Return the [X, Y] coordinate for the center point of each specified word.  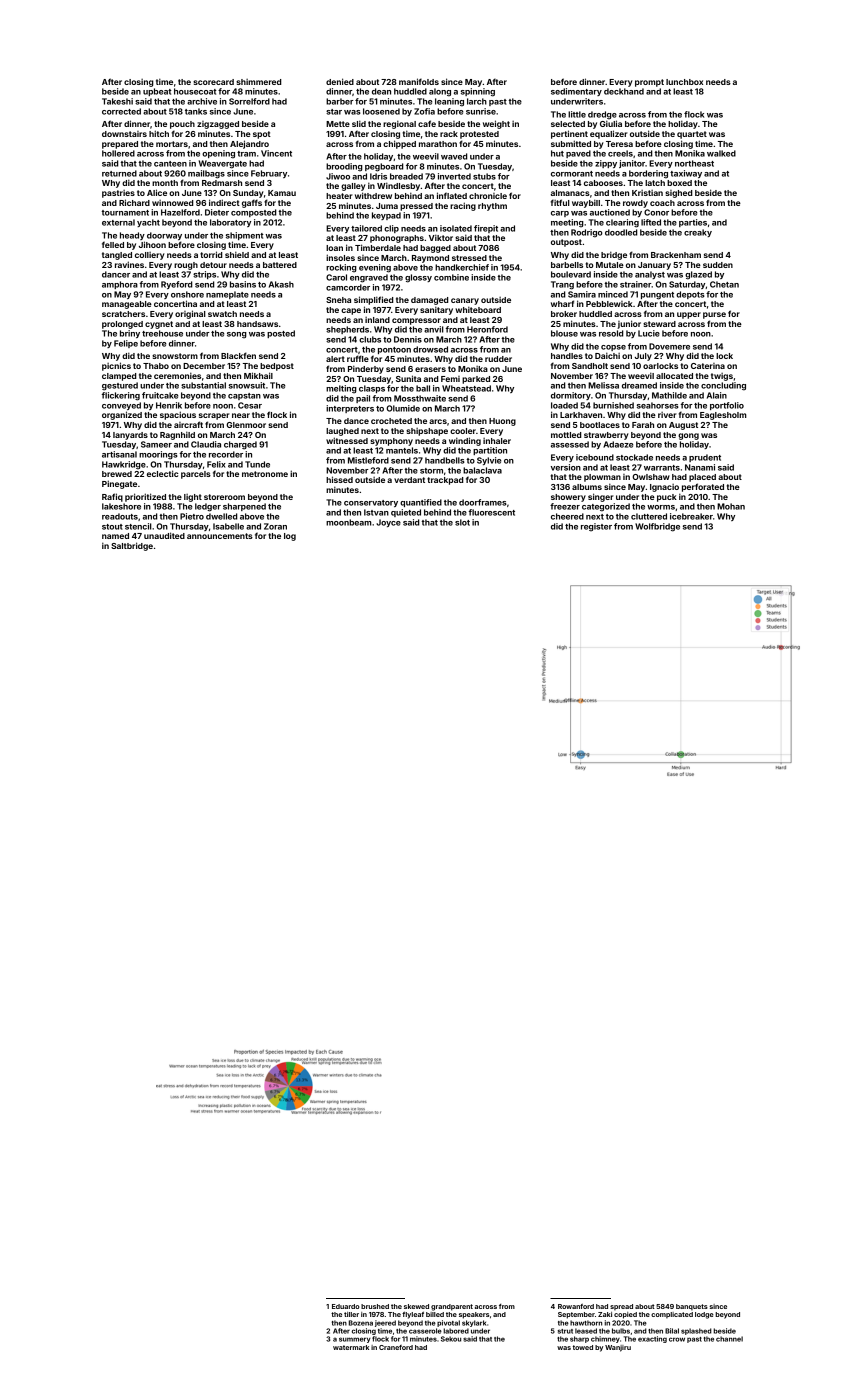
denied [340, 81]
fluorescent [492, 512]
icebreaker [691, 516]
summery [355, 1340]
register [596, 527]
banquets [692, 1307]
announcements [220, 536]
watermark [351, 1347]
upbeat [157, 92]
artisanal [119, 454]
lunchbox [684, 82]
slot [462, 522]
